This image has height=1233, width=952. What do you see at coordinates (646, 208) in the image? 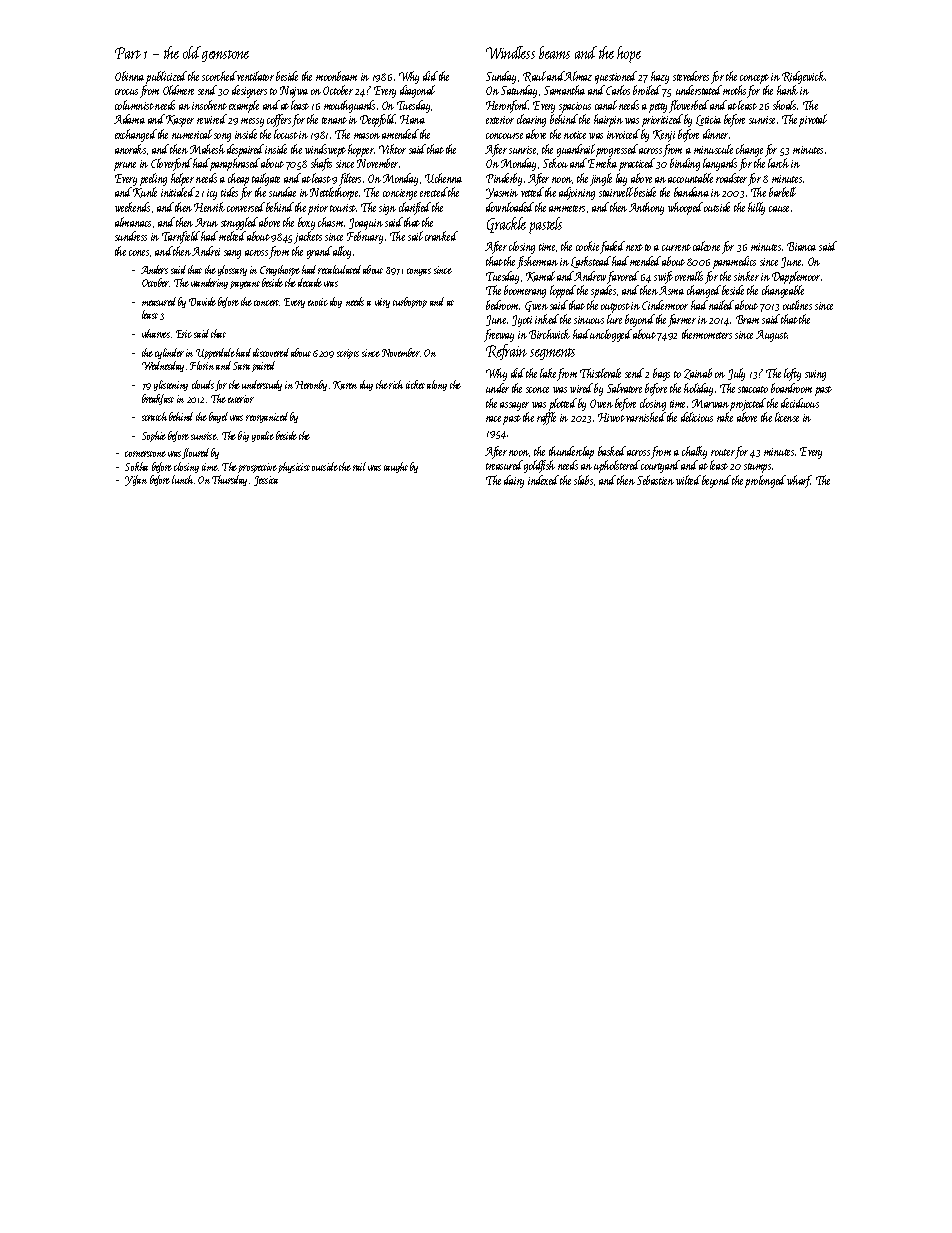
I see `Anthony` at bounding box center [646, 208].
